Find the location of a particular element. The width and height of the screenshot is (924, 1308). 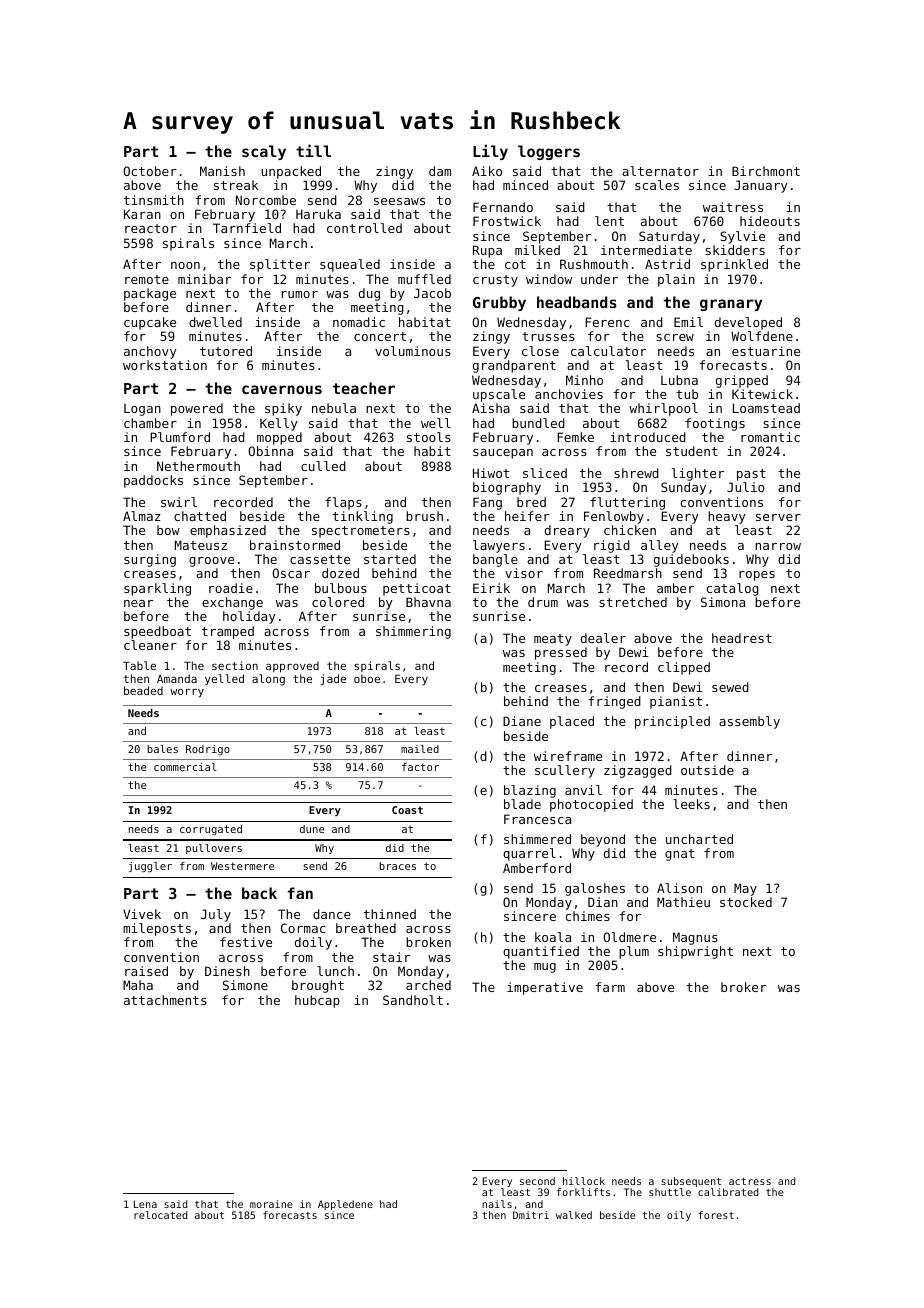

forest is located at coordinates (716, 1215).
